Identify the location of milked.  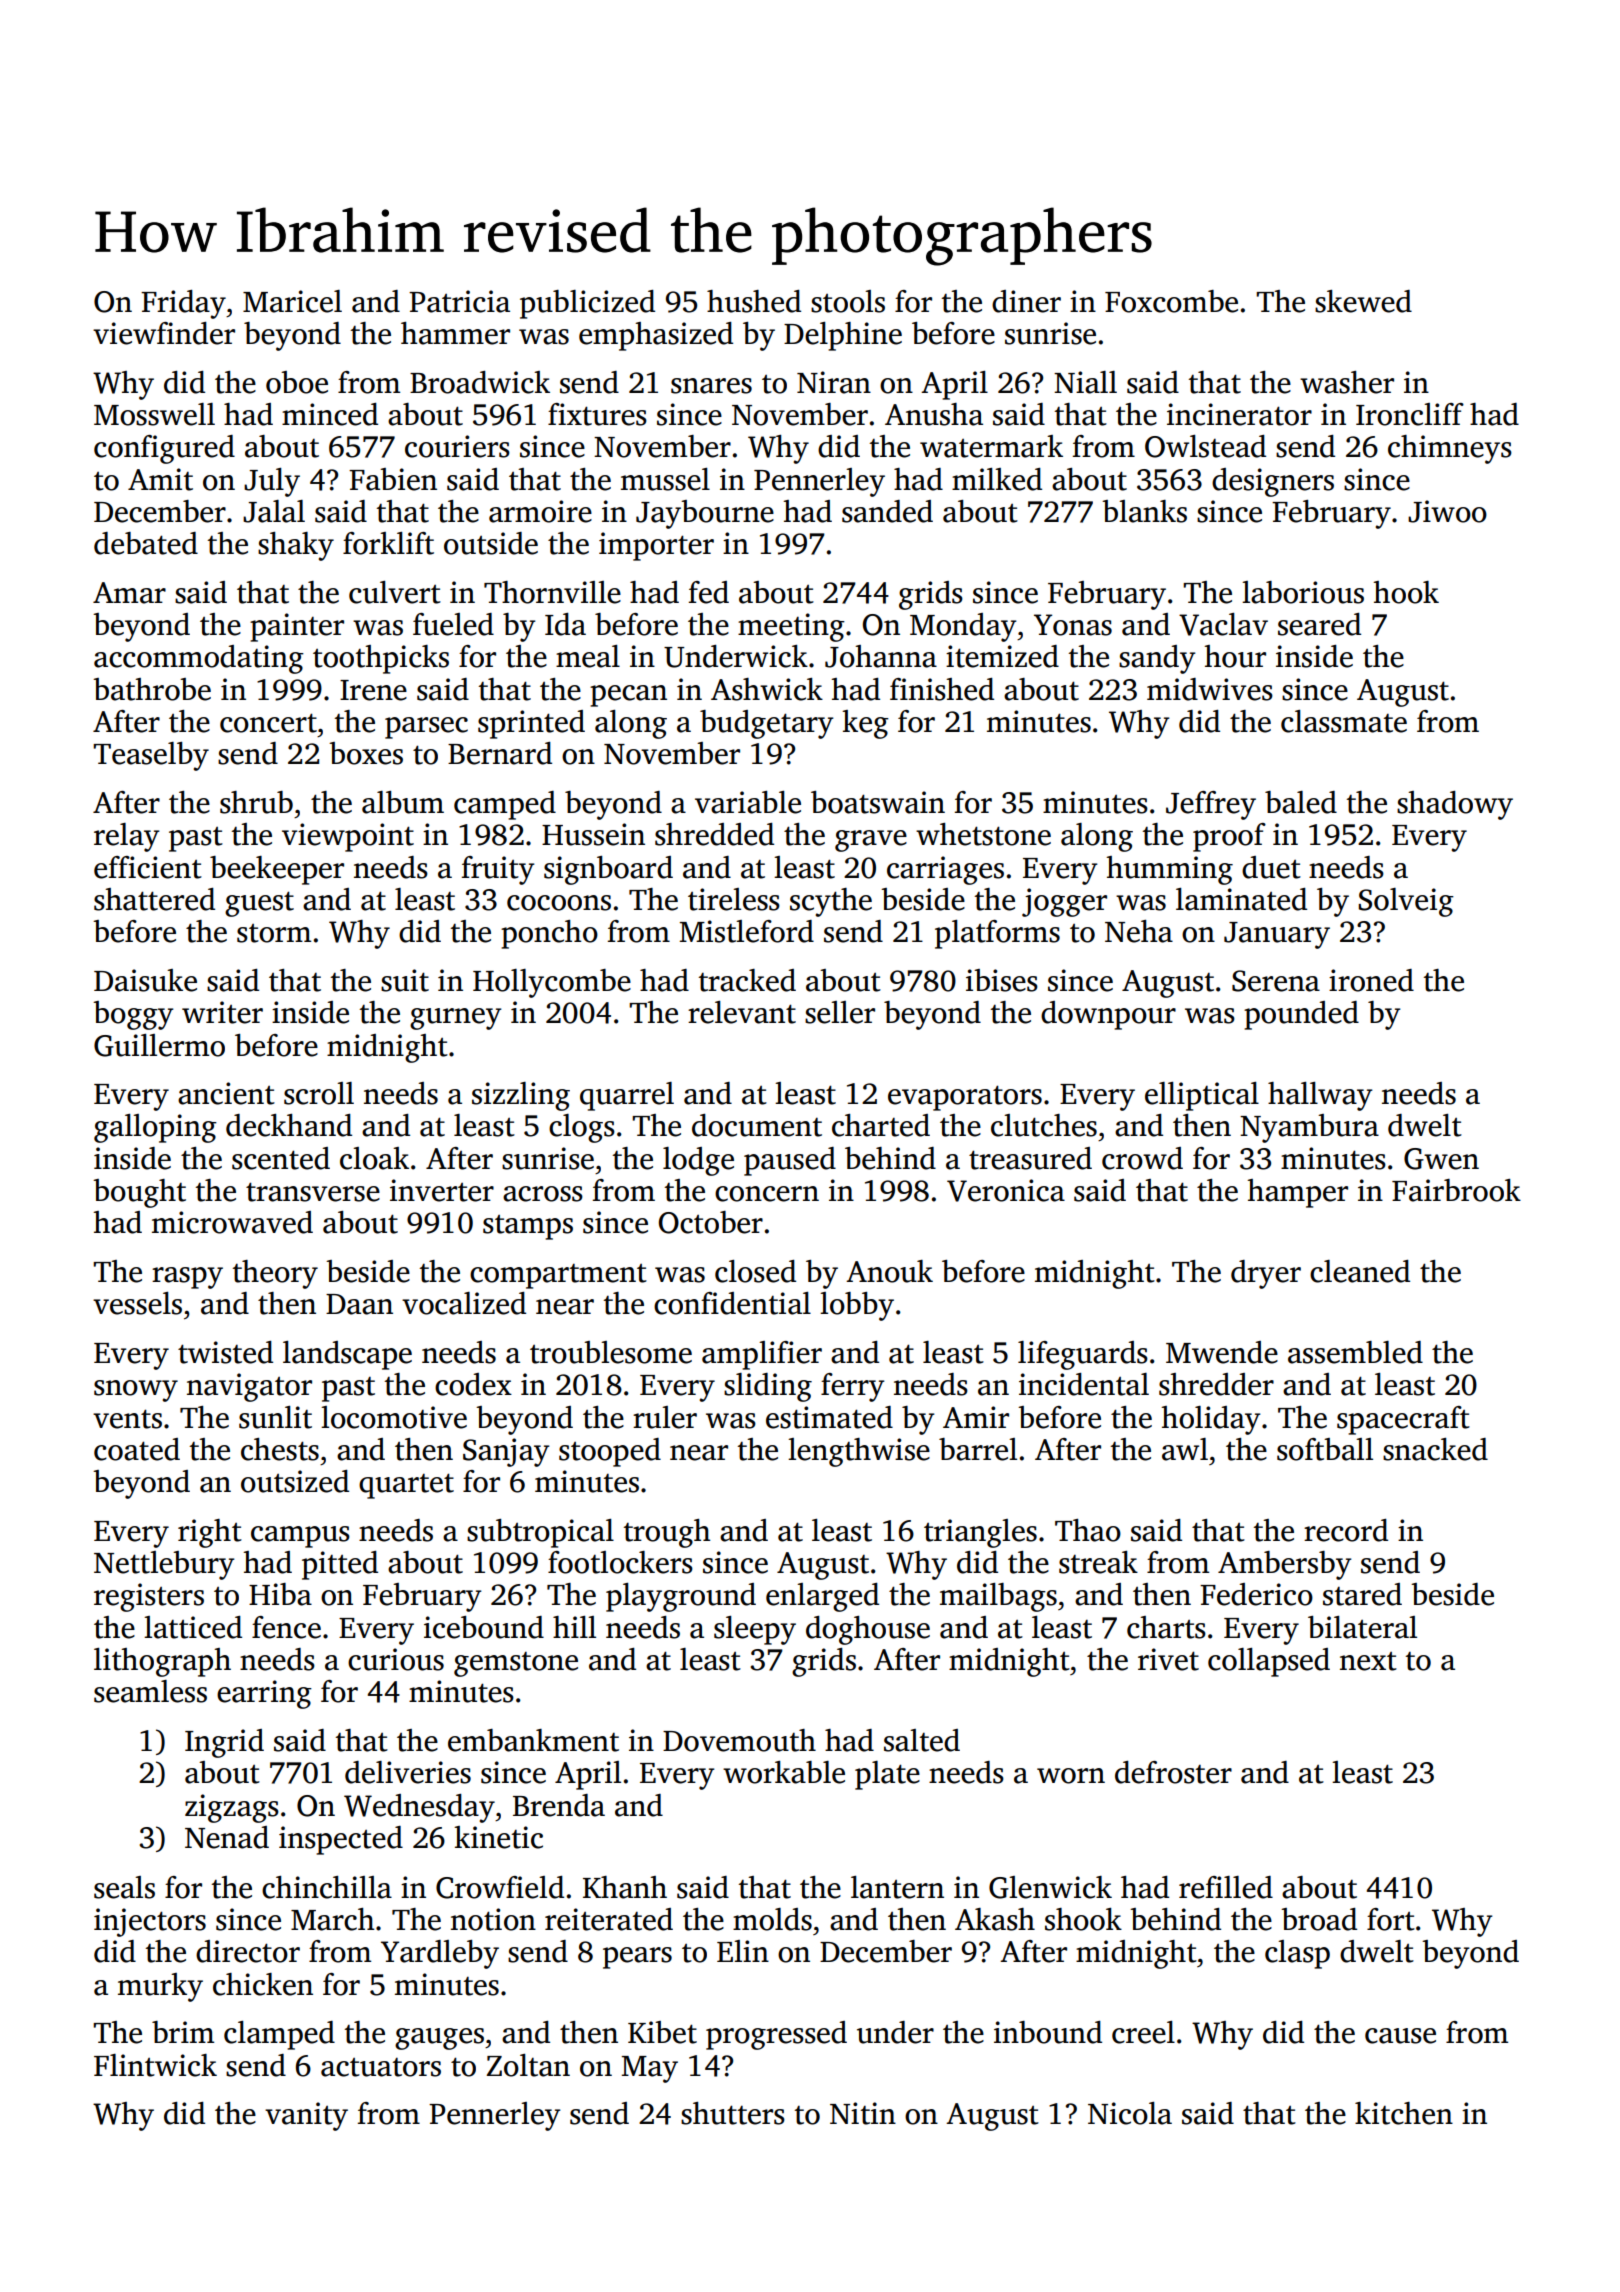
(997, 479).
